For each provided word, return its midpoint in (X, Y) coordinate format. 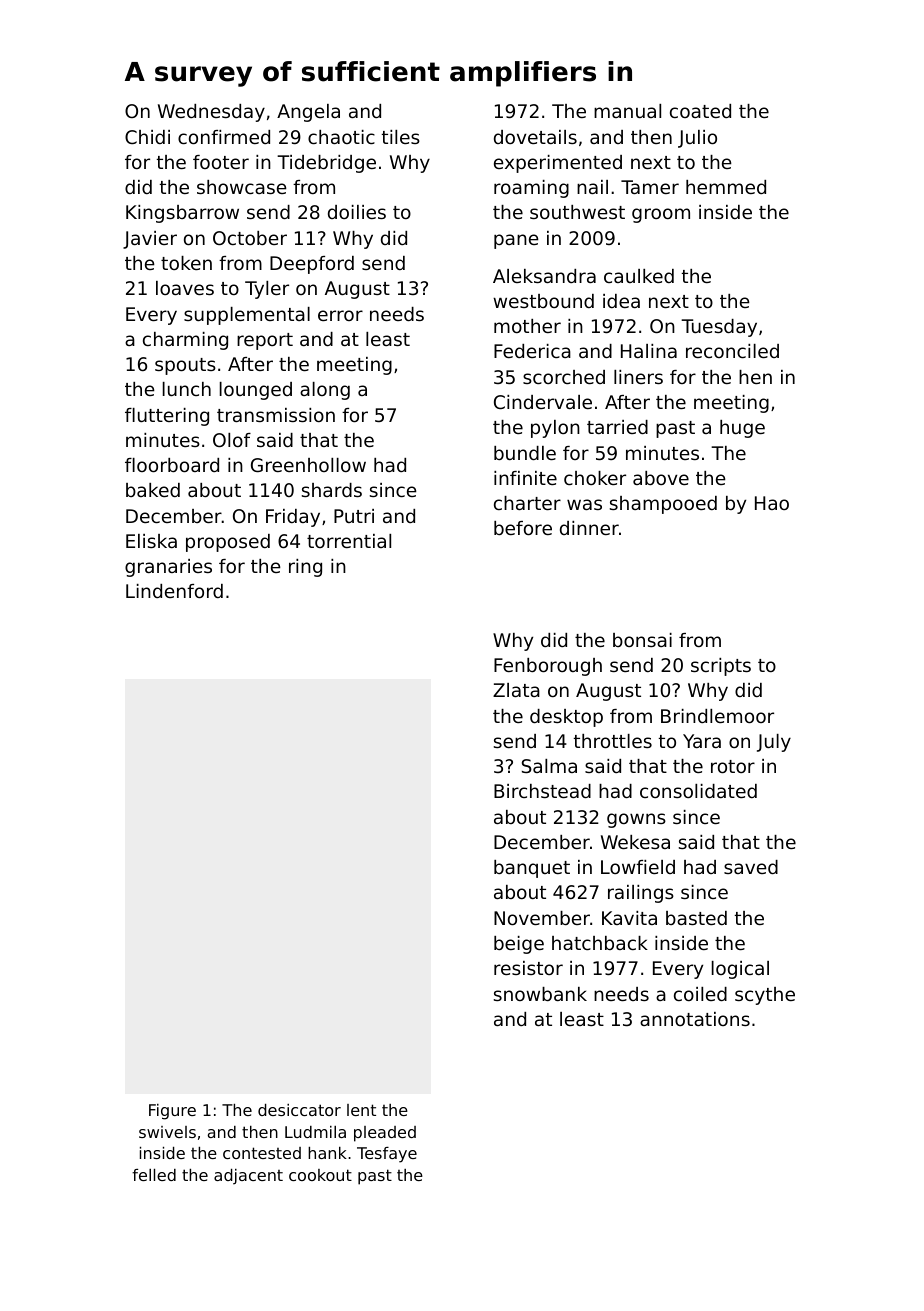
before (523, 528)
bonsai (642, 640)
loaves (185, 288)
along (325, 391)
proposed (228, 543)
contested (262, 1153)
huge (742, 429)
